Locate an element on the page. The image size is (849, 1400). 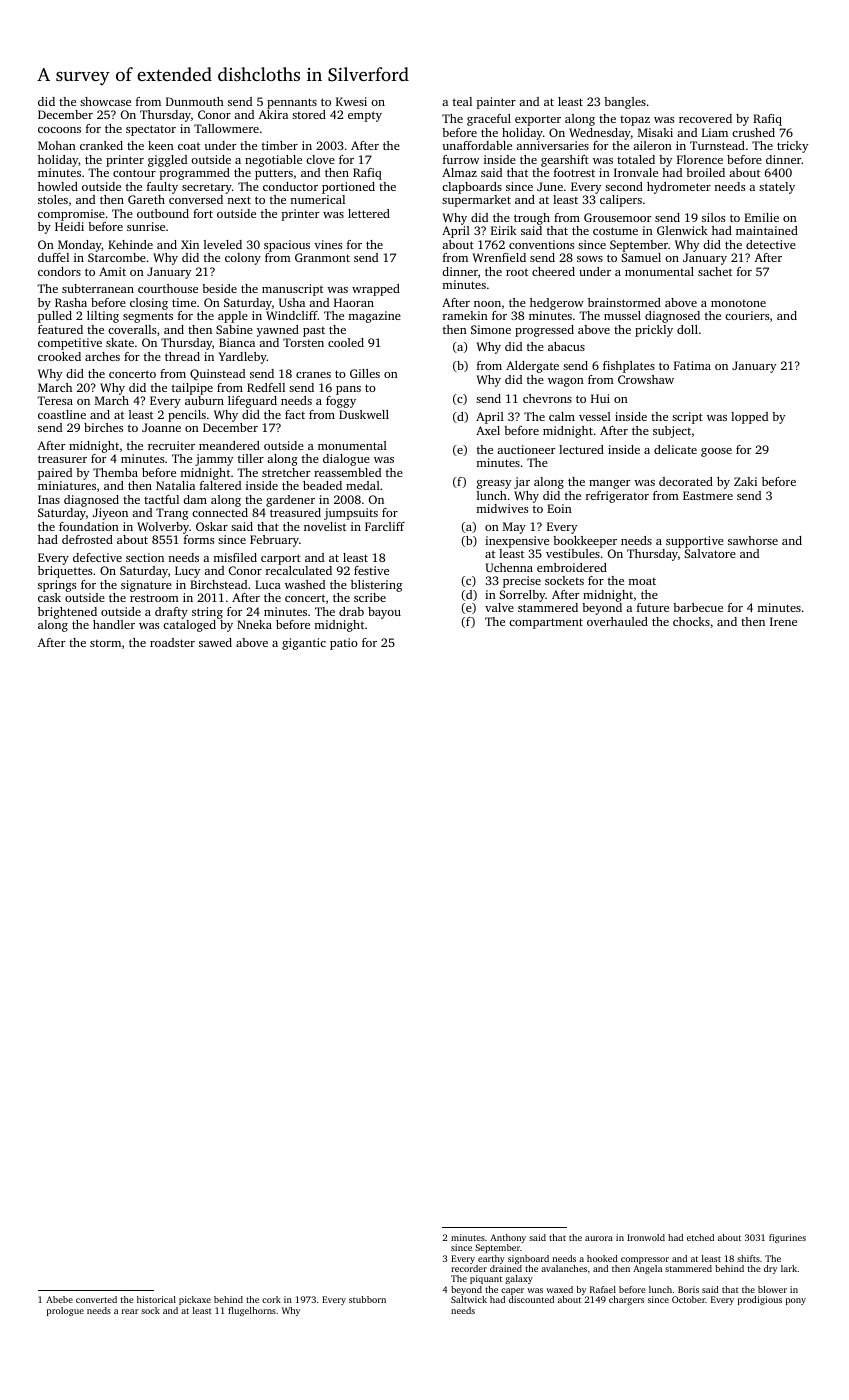
prologue is located at coordinates (65, 1311).
